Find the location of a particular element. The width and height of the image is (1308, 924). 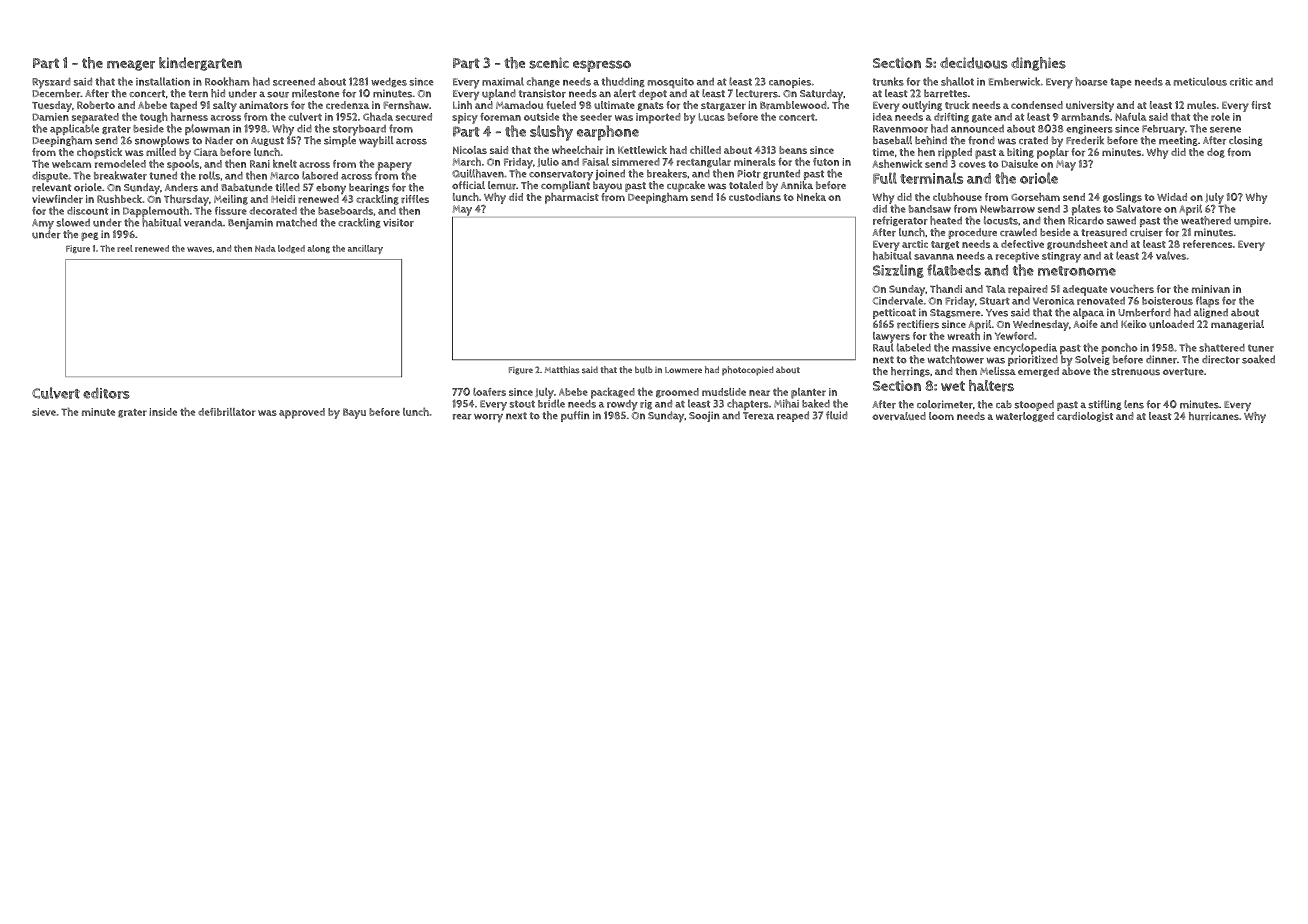

deciduous is located at coordinates (974, 63).
